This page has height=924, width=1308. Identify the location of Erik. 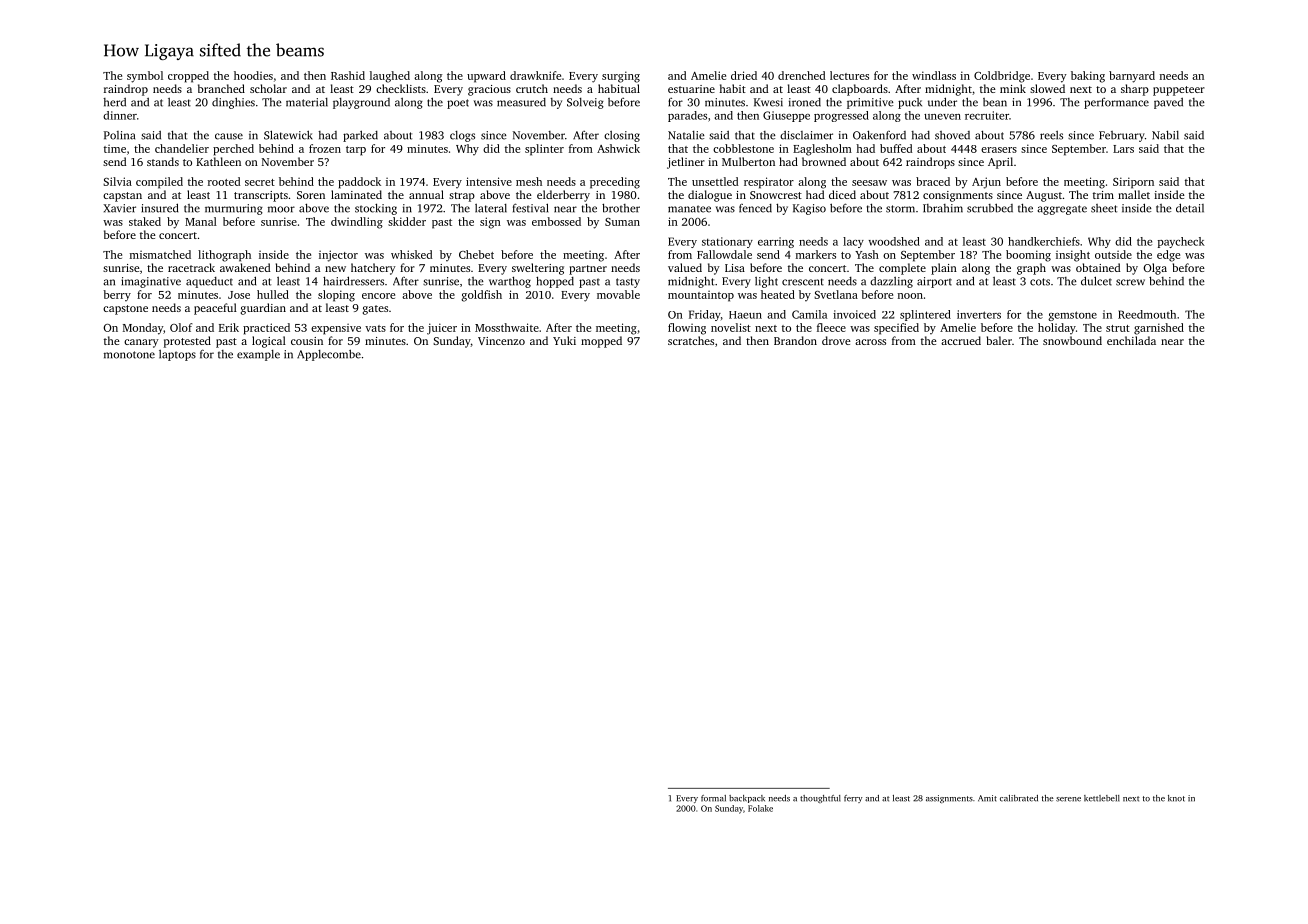
(229, 327).
